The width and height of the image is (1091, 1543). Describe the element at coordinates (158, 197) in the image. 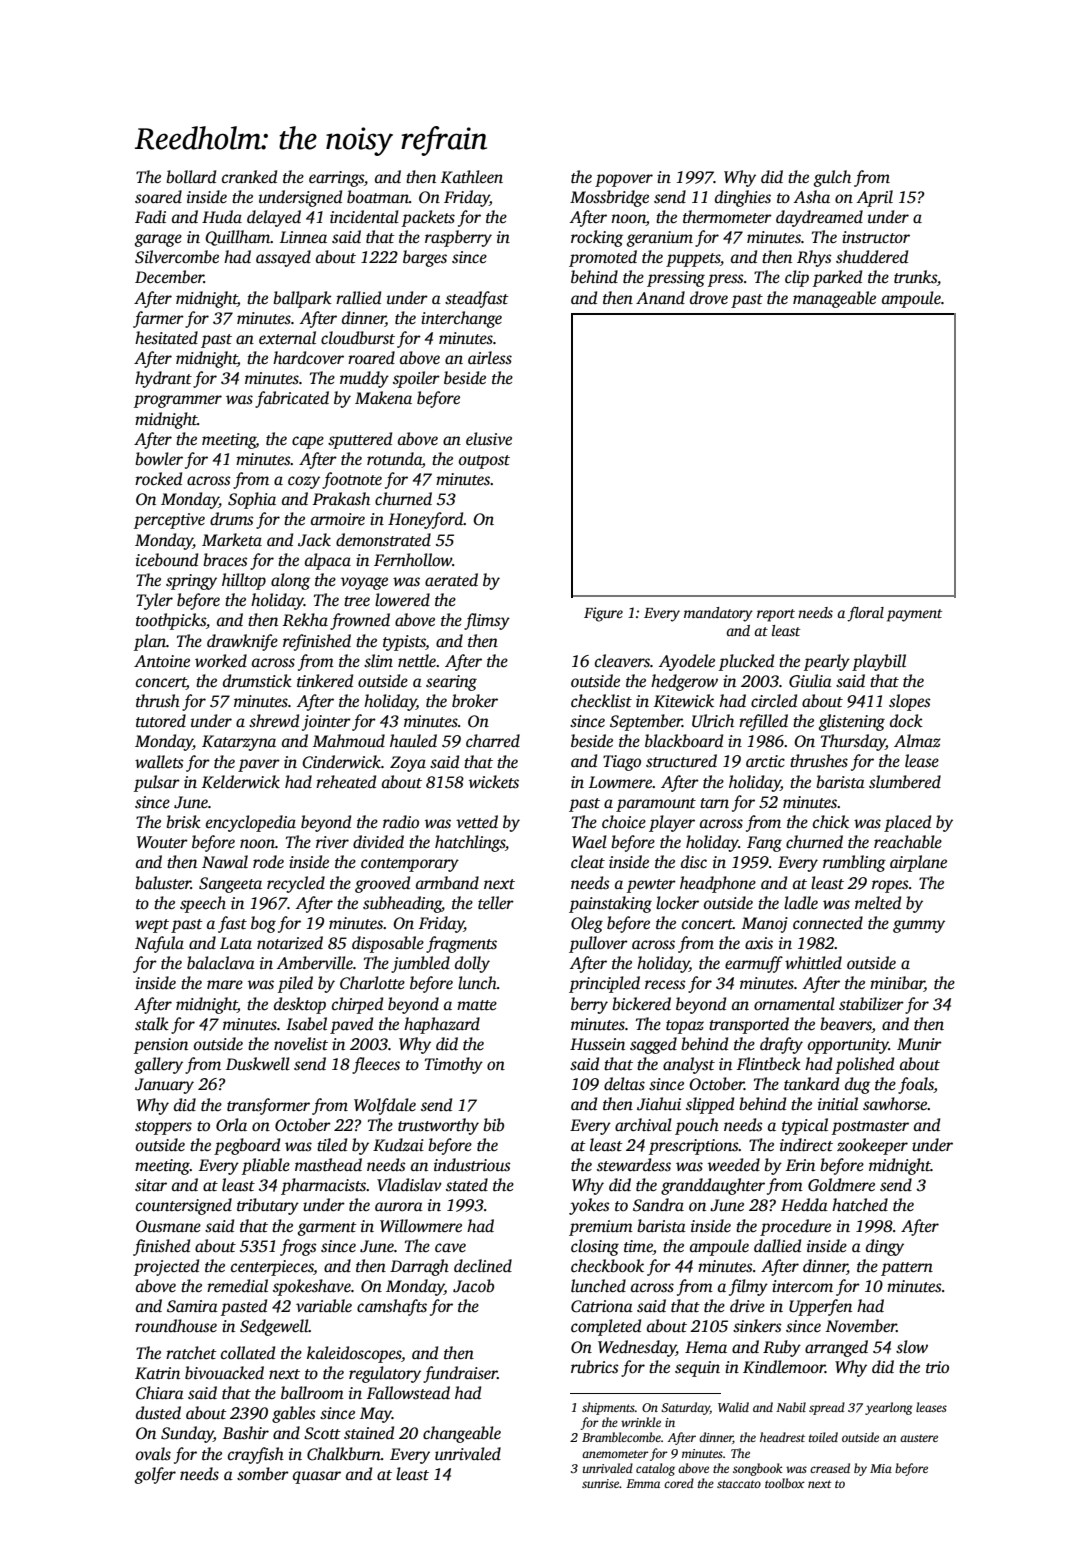

I see `soared` at that location.
